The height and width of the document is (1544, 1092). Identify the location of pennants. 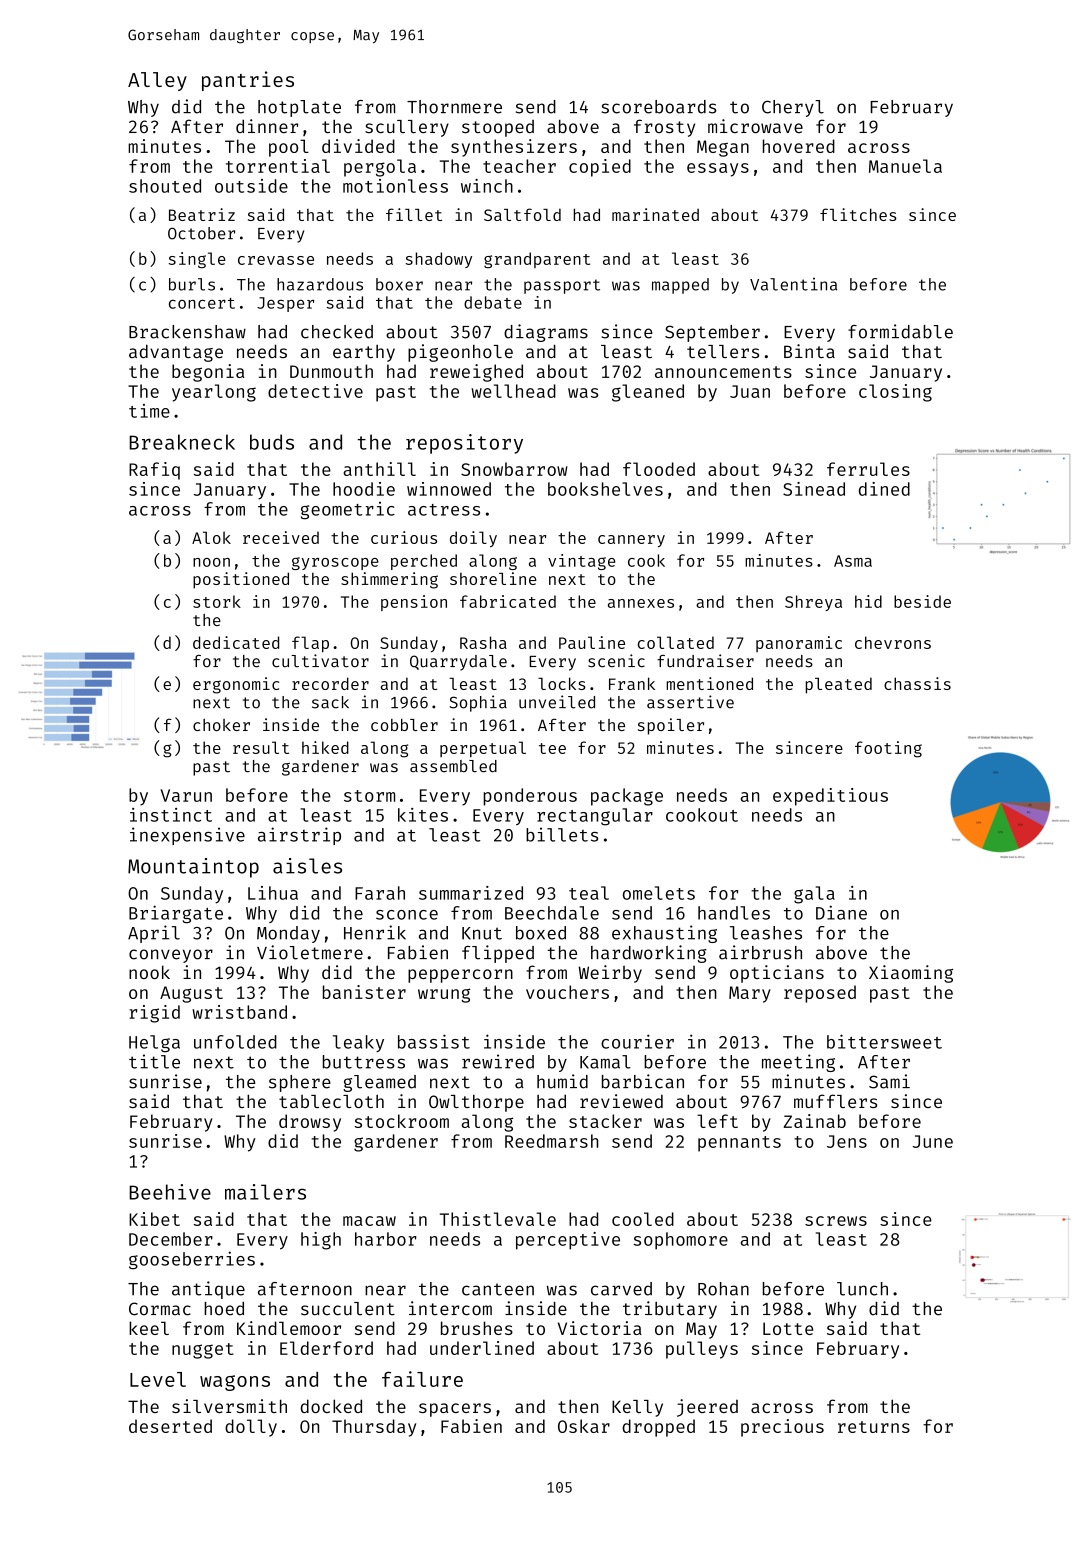
(739, 1144).
